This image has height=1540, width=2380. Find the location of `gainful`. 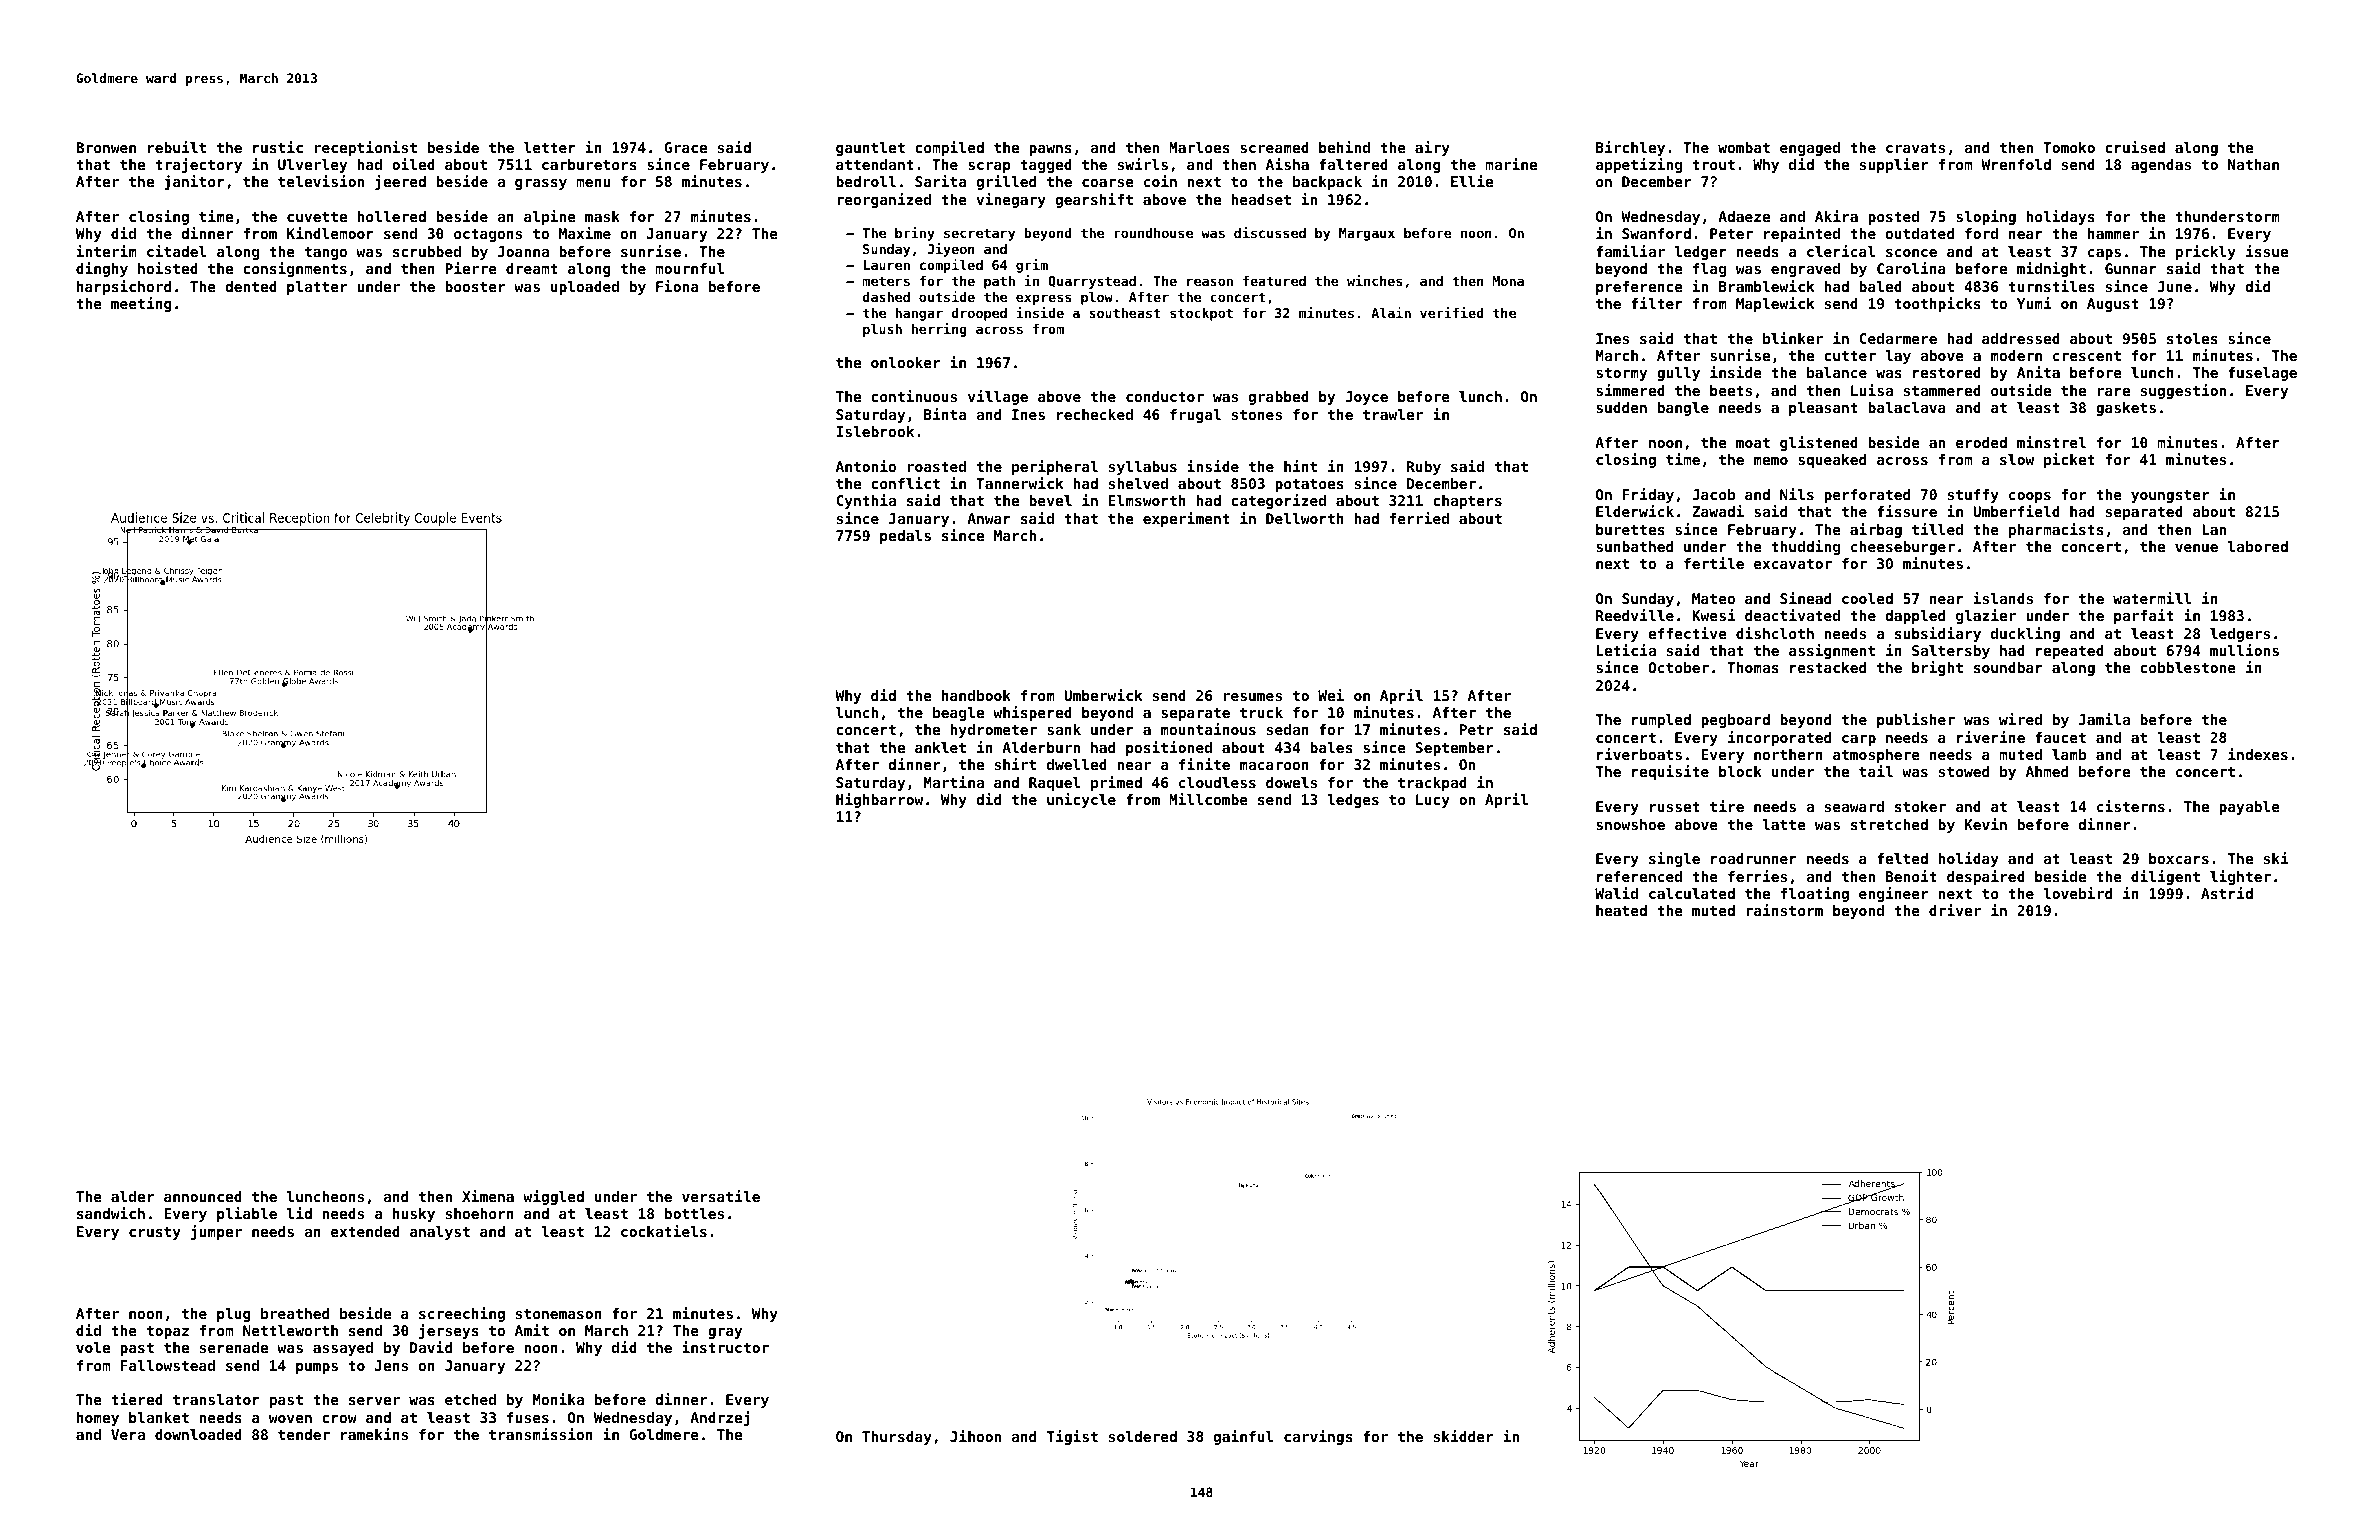

gainful is located at coordinates (1244, 1437).
